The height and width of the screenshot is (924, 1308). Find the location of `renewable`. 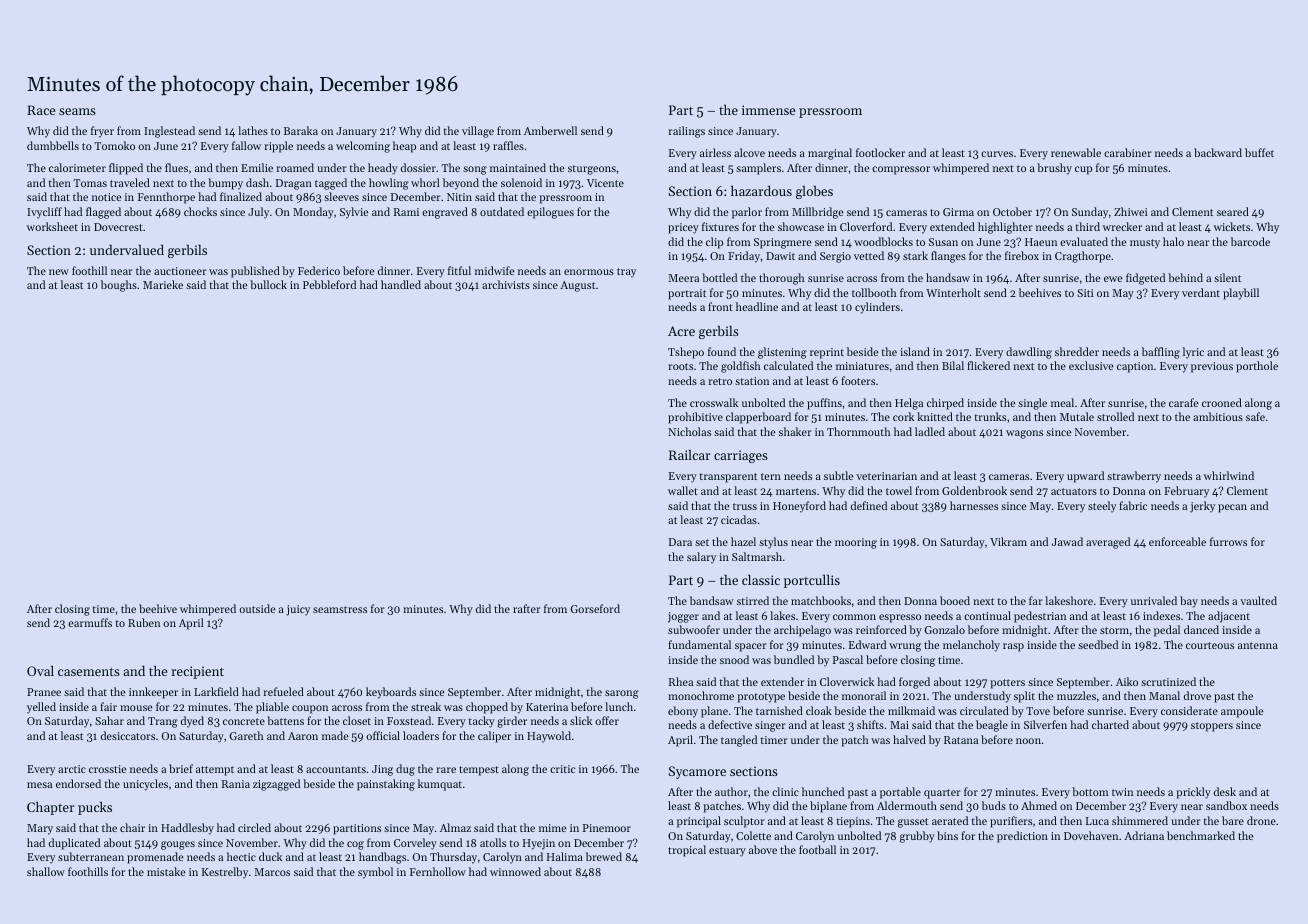

renewable is located at coordinates (1076, 152).
